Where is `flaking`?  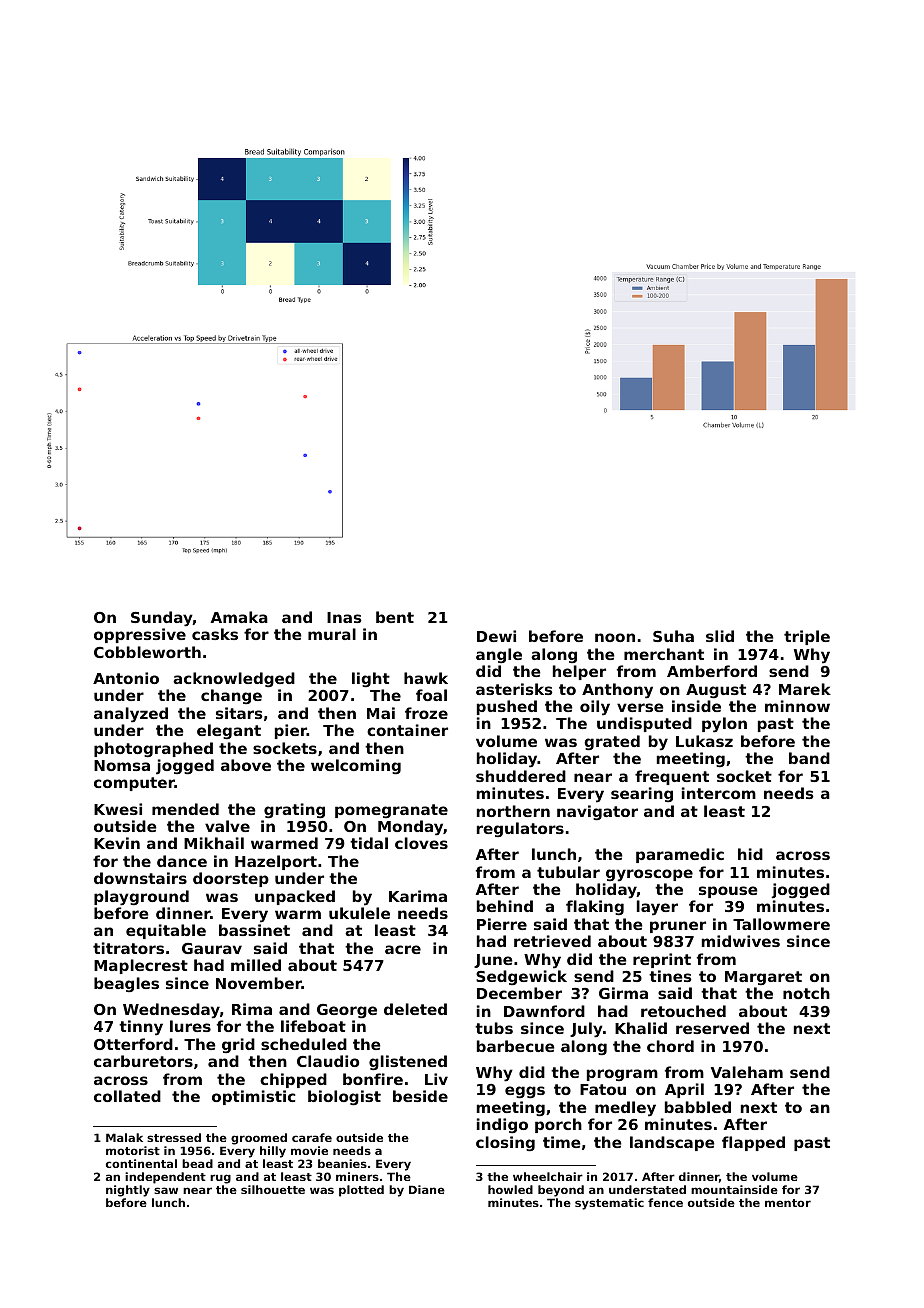
flaking is located at coordinates (595, 907).
